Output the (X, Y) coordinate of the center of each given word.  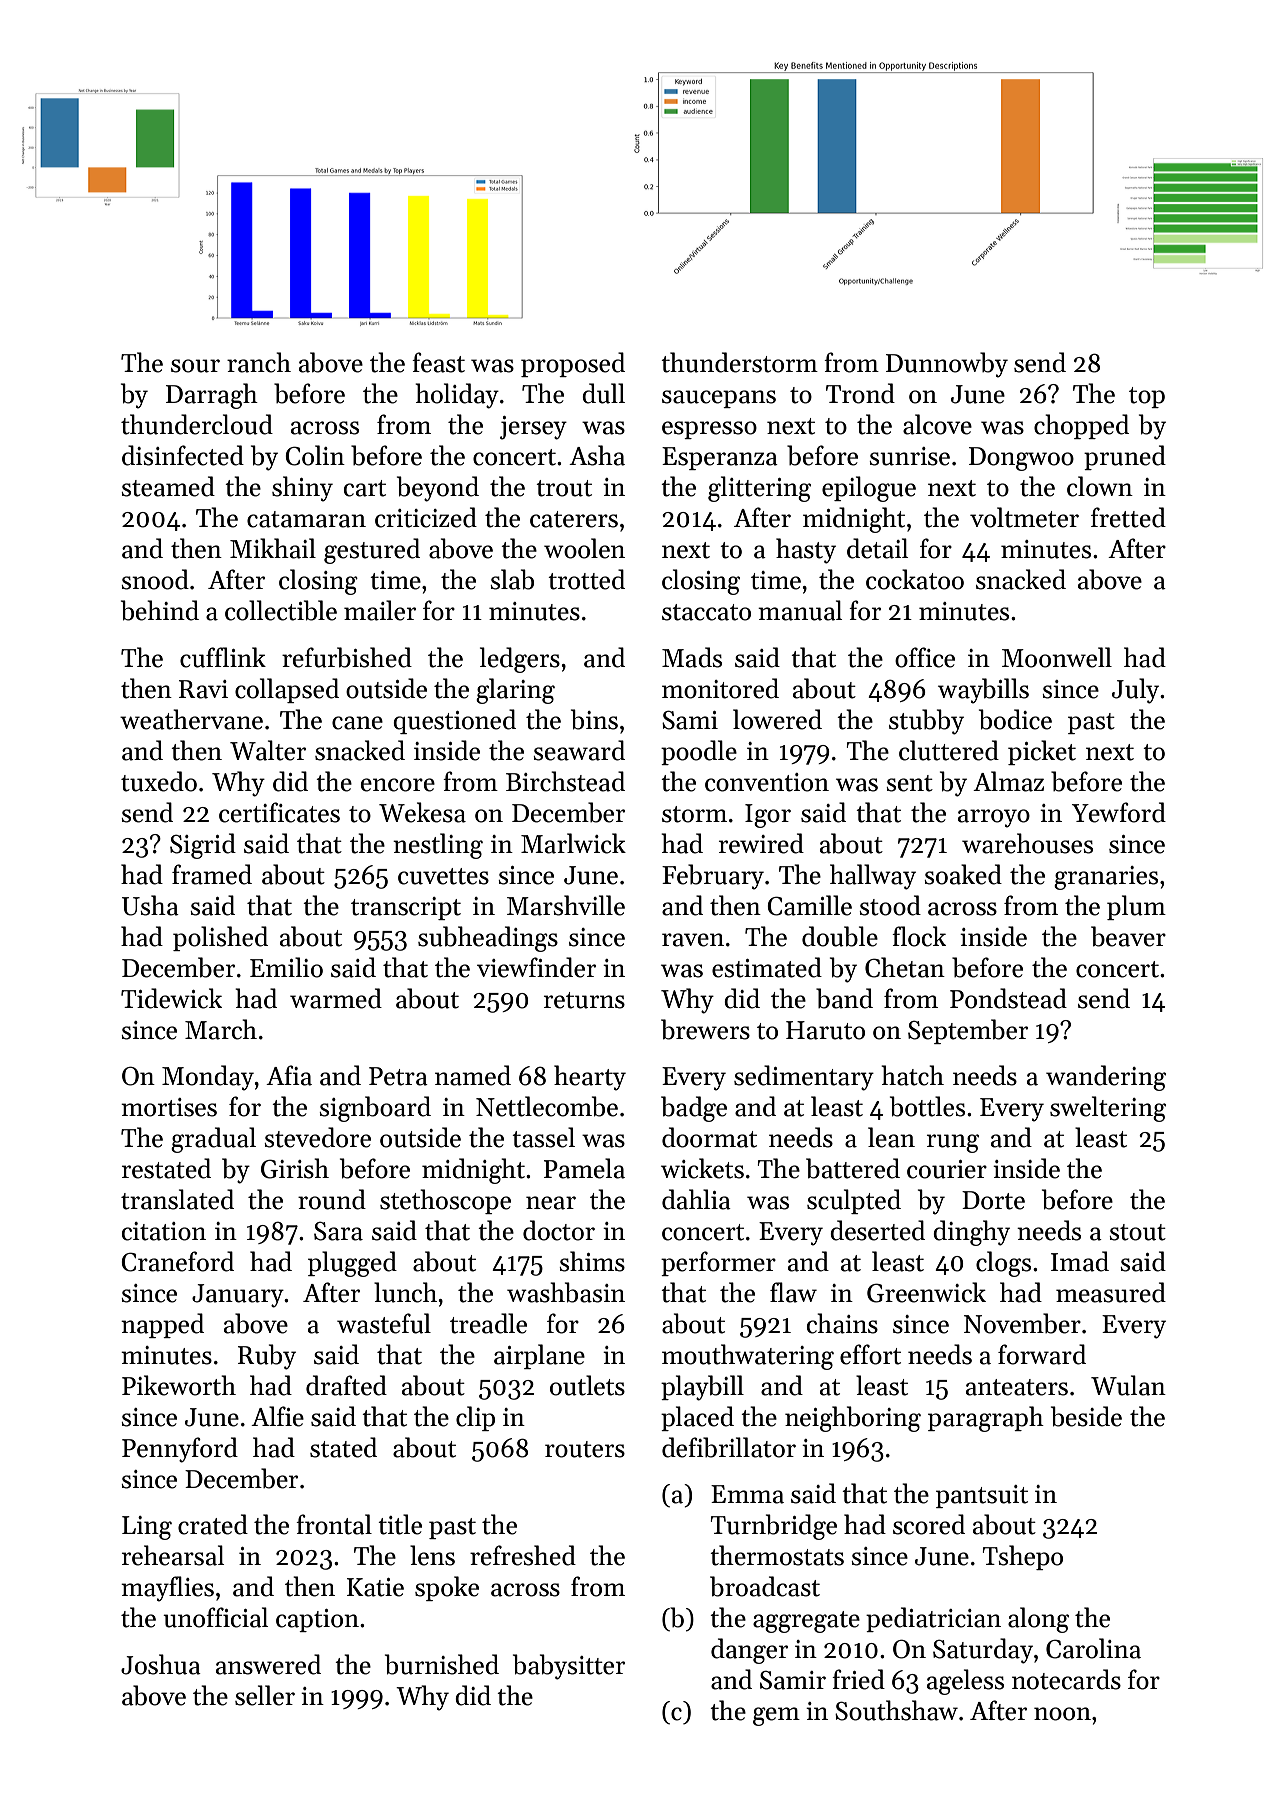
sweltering (1108, 1109)
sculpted (854, 1201)
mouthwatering (748, 1357)
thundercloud (197, 424)
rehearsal (173, 1555)
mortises (169, 1107)
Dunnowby (947, 365)
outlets (587, 1385)
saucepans (719, 399)
